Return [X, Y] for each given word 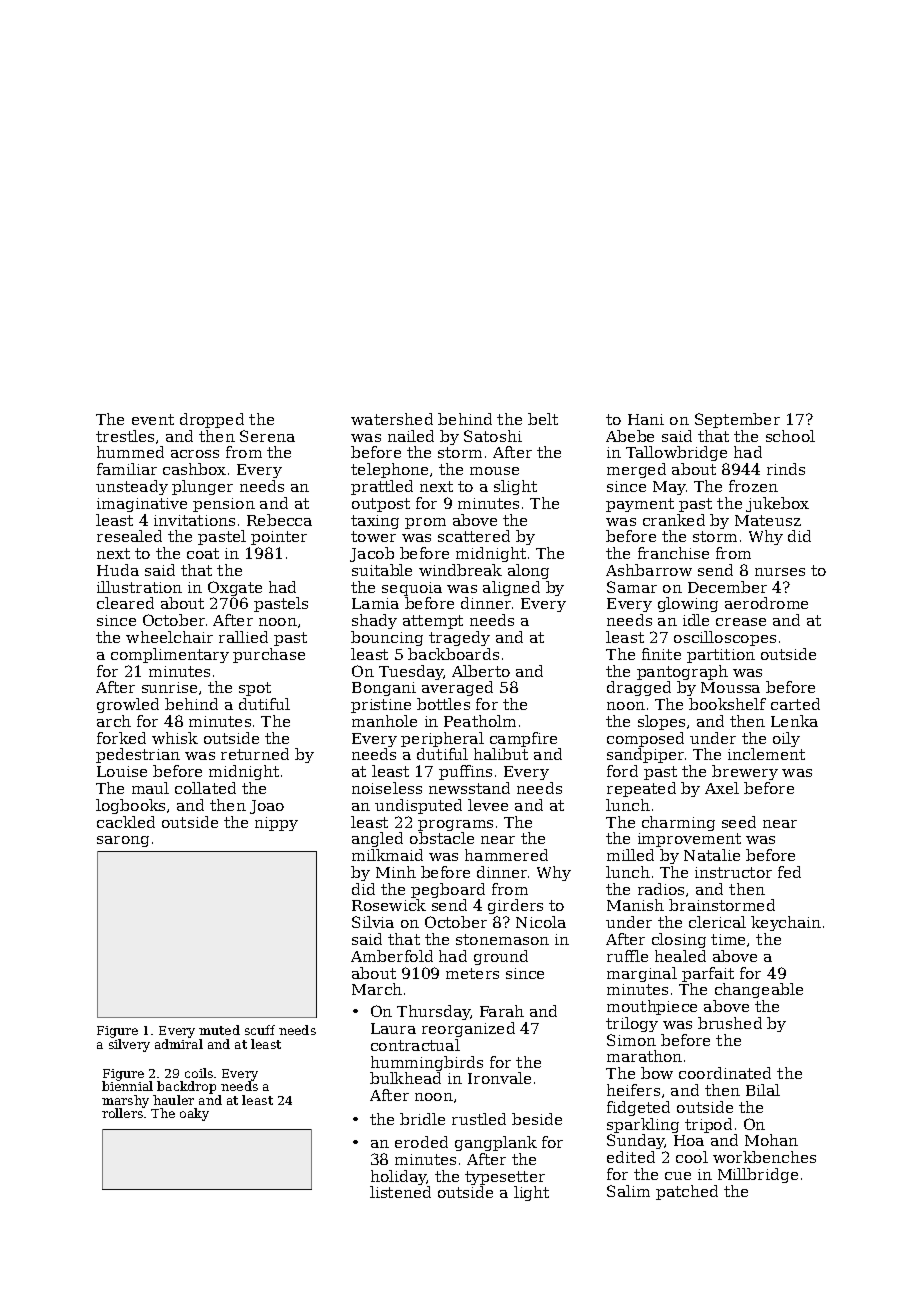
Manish [635, 905]
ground [501, 957]
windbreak [460, 570]
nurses [780, 572]
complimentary [170, 655]
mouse [494, 471]
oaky [194, 1114]
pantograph [682, 672]
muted [219, 1030]
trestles [125, 436]
